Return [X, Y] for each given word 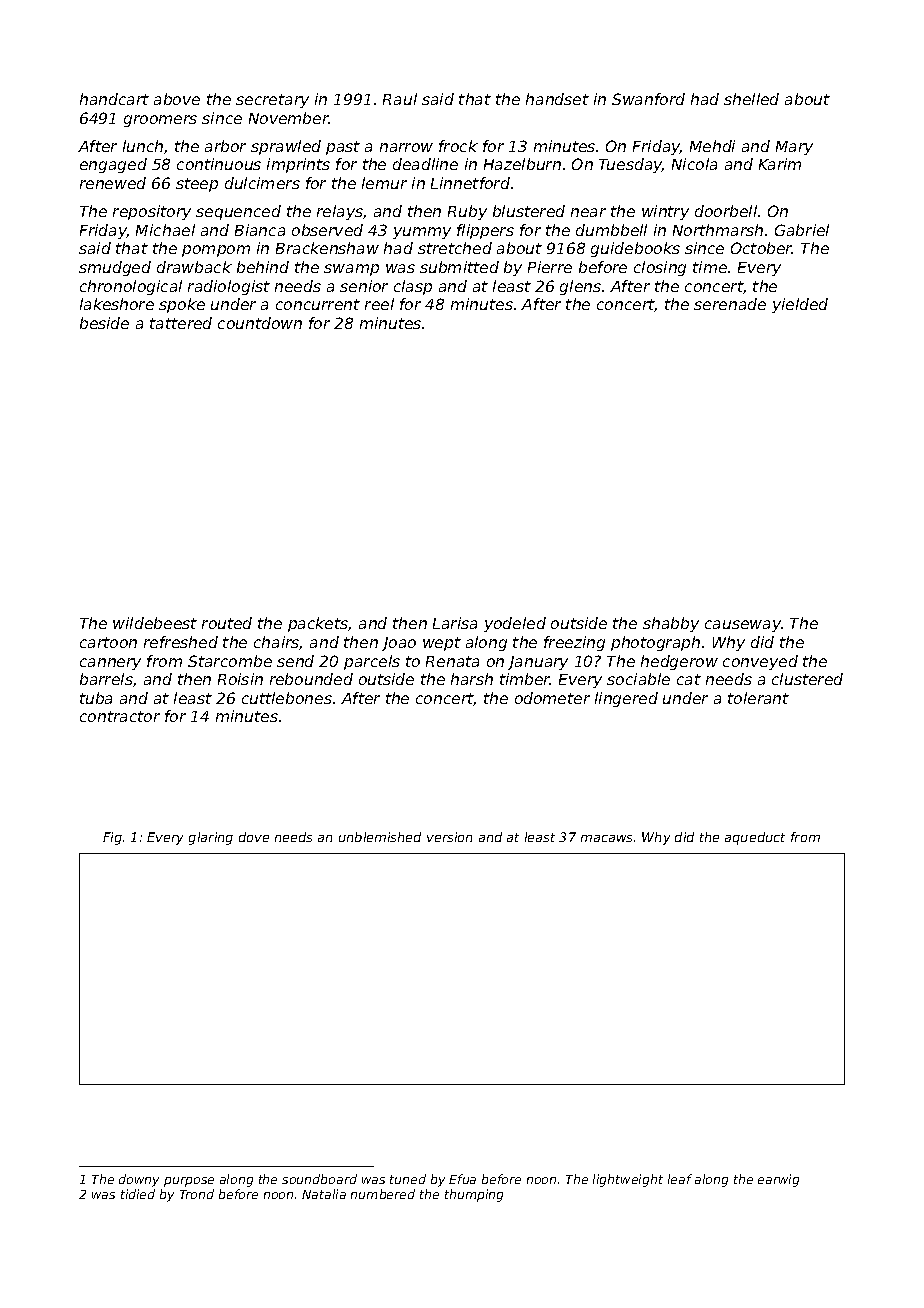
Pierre [550, 267]
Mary [794, 148]
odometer [552, 698]
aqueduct [755, 838]
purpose [189, 1182]
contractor [120, 716]
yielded [800, 305]
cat [689, 679]
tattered [181, 323]
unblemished [380, 837]
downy [139, 1180]
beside [104, 323]
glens [580, 287]
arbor [225, 146]
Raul [400, 99]
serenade [730, 304]
